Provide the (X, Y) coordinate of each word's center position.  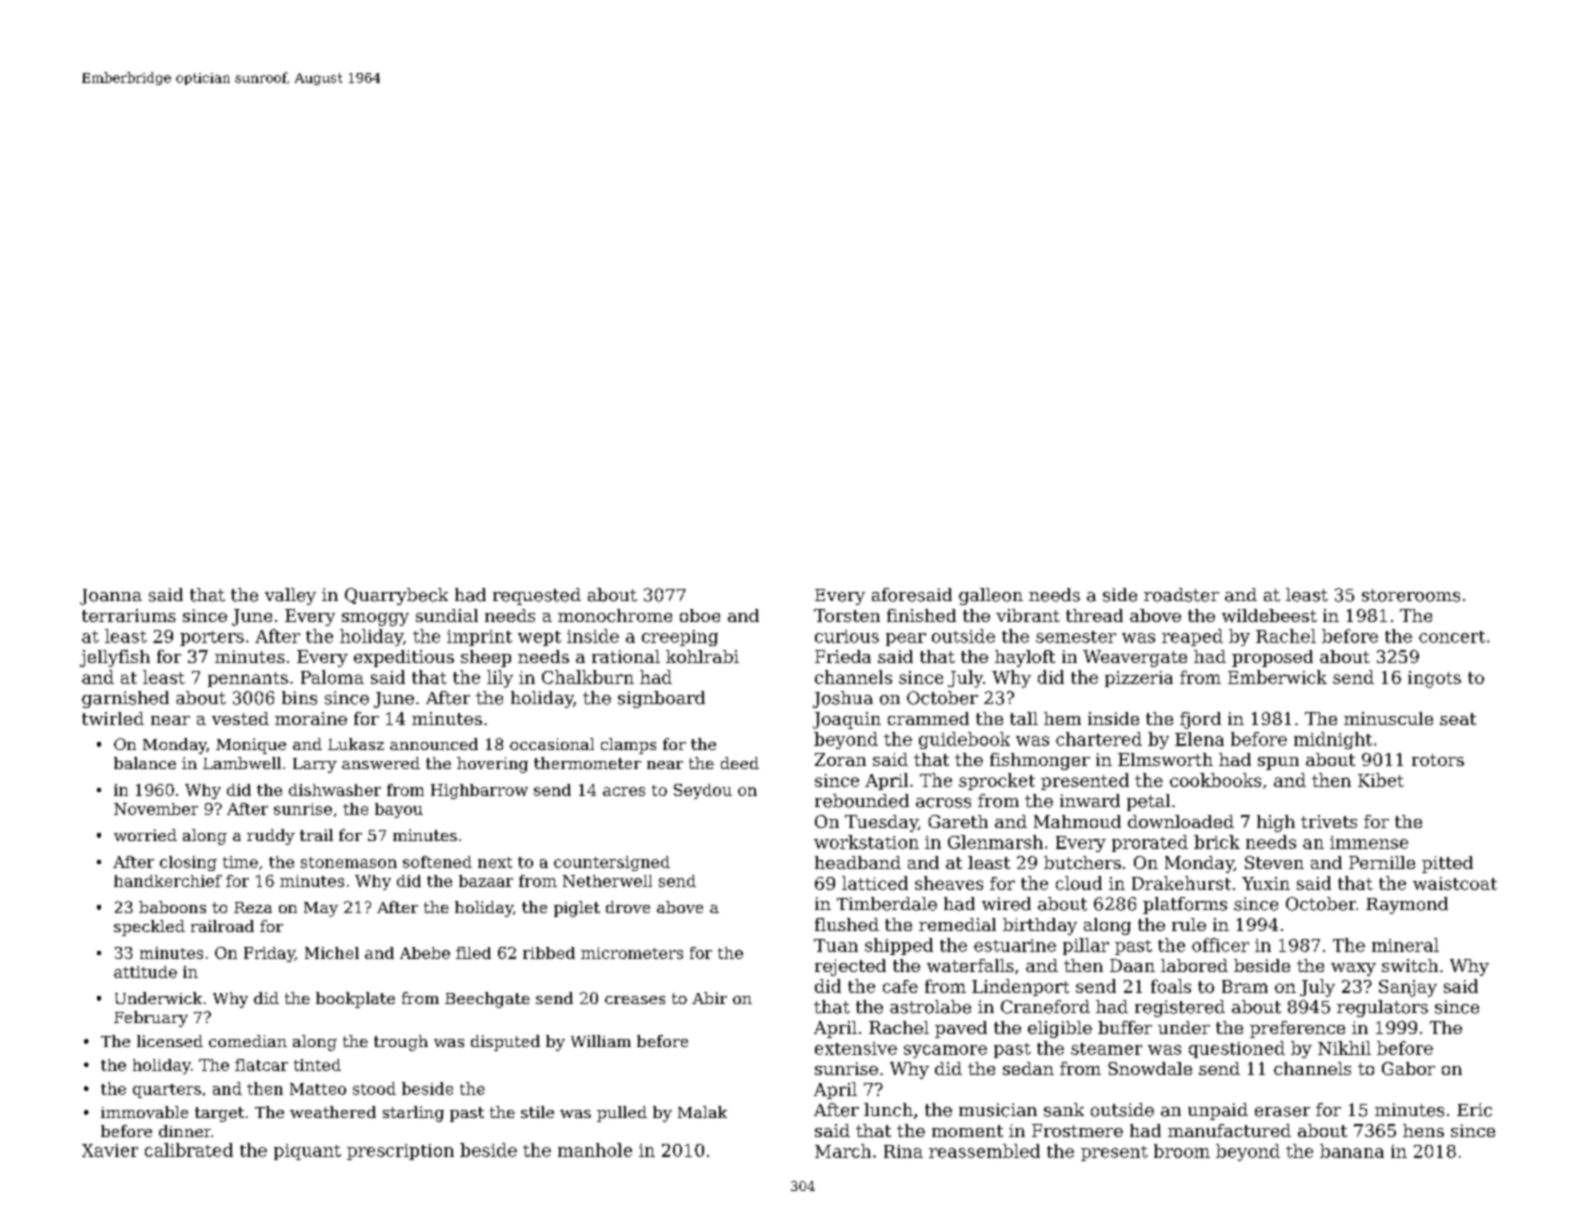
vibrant (1028, 615)
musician (998, 1110)
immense (1369, 842)
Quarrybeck (396, 596)
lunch (888, 1110)
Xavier (110, 1150)
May (321, 909)
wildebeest (1269, 615)
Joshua (843, 699)
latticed (875, 883)
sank (1064, 1110)
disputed (505, 1043)
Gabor (1408, 1068)
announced (434, 744)
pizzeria (1139, 679)
